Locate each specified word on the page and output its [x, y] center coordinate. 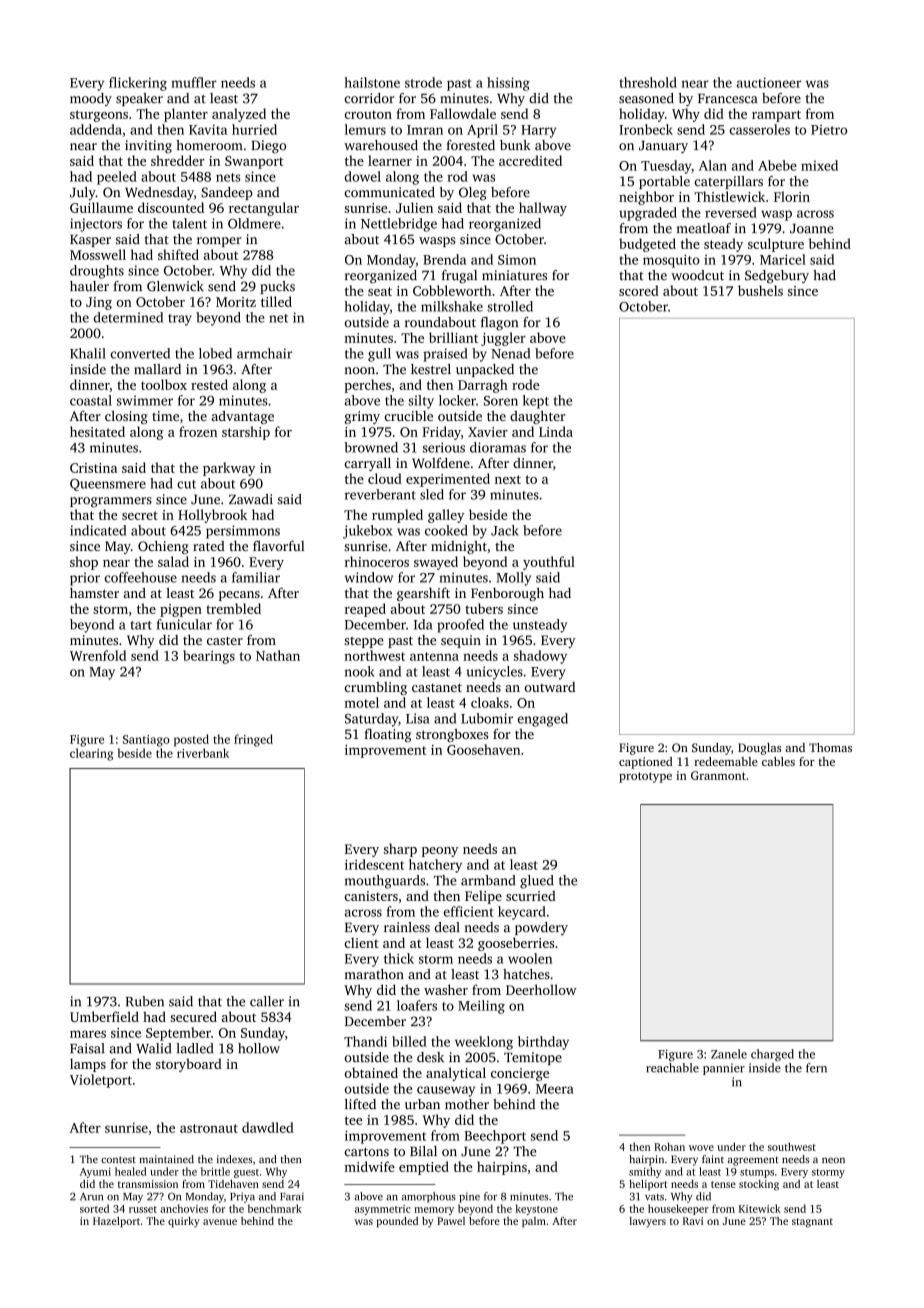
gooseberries [516, 944]
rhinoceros [377, 561]
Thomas [830, 747]
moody [91, 99]
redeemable [726, 761]
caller [267, 1001]
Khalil [88, 353]
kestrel [431, 369]
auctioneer [769, 82]
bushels [760, 290]
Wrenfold [98, 655]
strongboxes [452, 735]
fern [816, 1068]
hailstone [372, 82]
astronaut [209, 1128]
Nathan [278, 655]
